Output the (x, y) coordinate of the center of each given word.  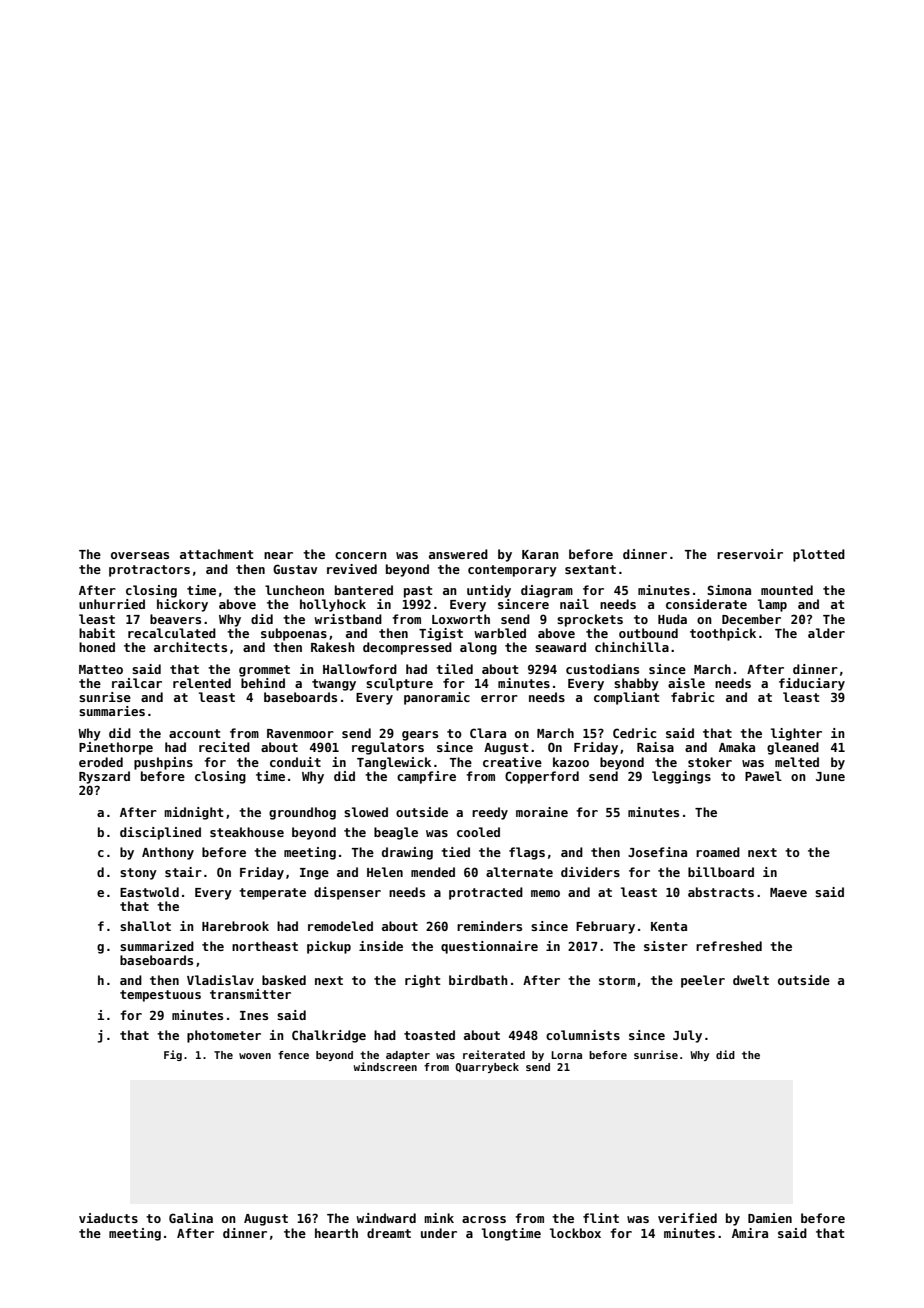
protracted (486, 893)
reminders (489, 926)
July (687, 1036)
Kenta (669, 926)
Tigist (441, 634)
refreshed (729, 946)
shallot (145, 926)
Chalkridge (329, 1036)
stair (183, 872)
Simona (729, 590)
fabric (692, 697)
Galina (191, 1218)
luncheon (294, 590)
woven (255, 1056)
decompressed (407, 648)
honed (97, 647)
